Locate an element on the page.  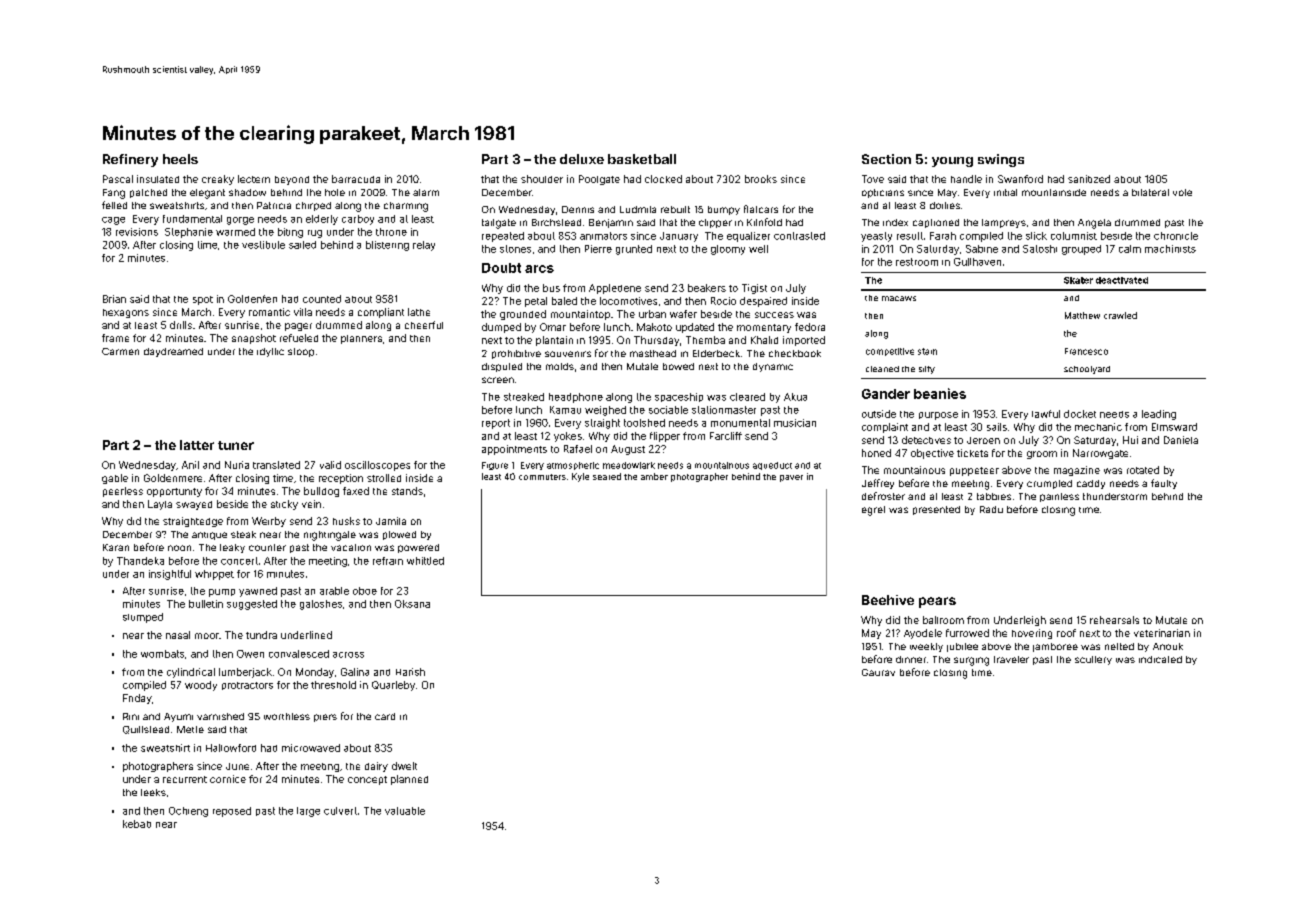
lectern is located at coordinates (254, 179).
